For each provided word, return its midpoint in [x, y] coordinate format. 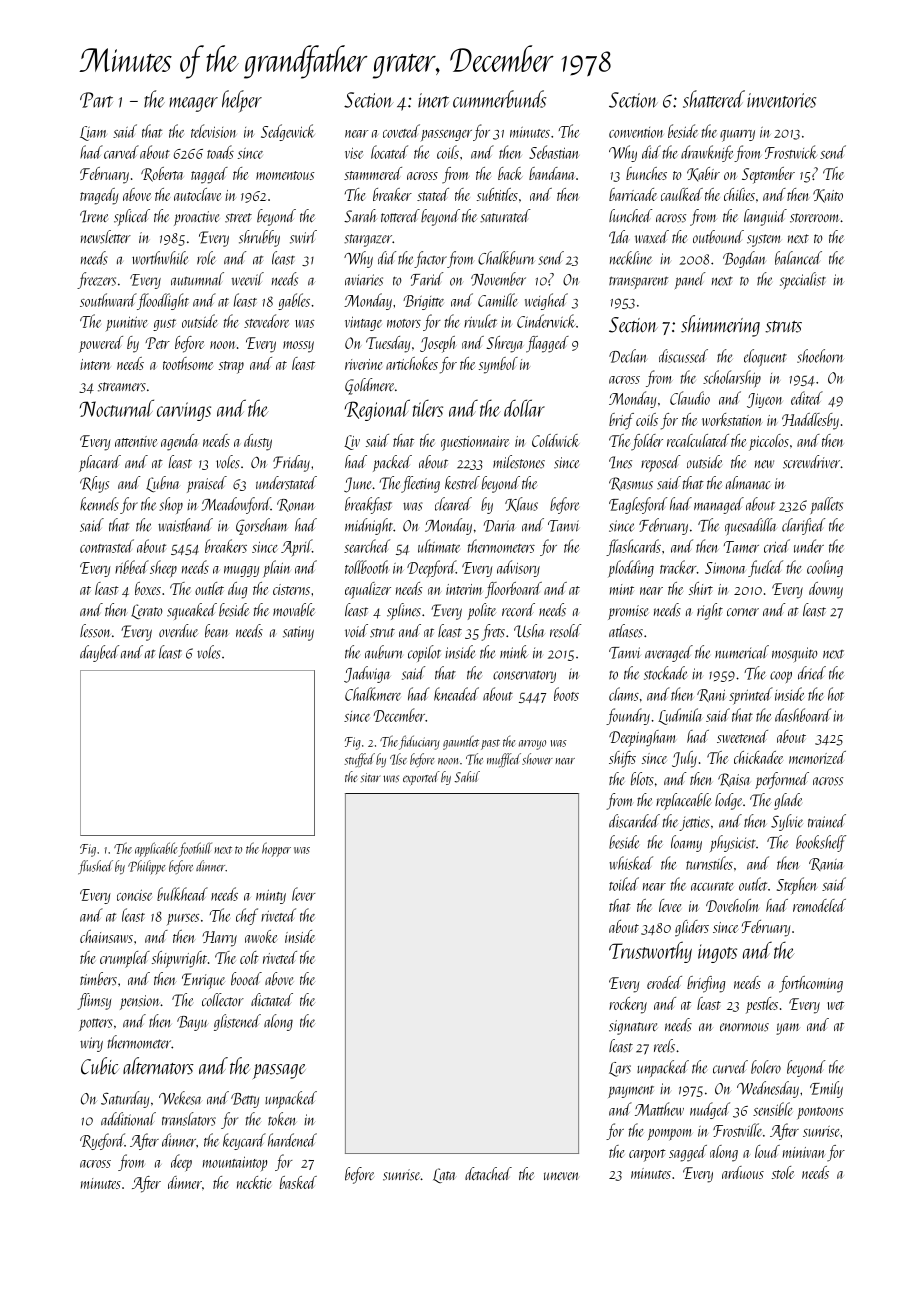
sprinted [751, 696]
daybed [99, 653]
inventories [781, 100]
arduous [743, 1172]
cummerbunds [499, 99]
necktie [254, 1182]
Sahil [467, 777]
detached [488, 1174]
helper [242, 101]
